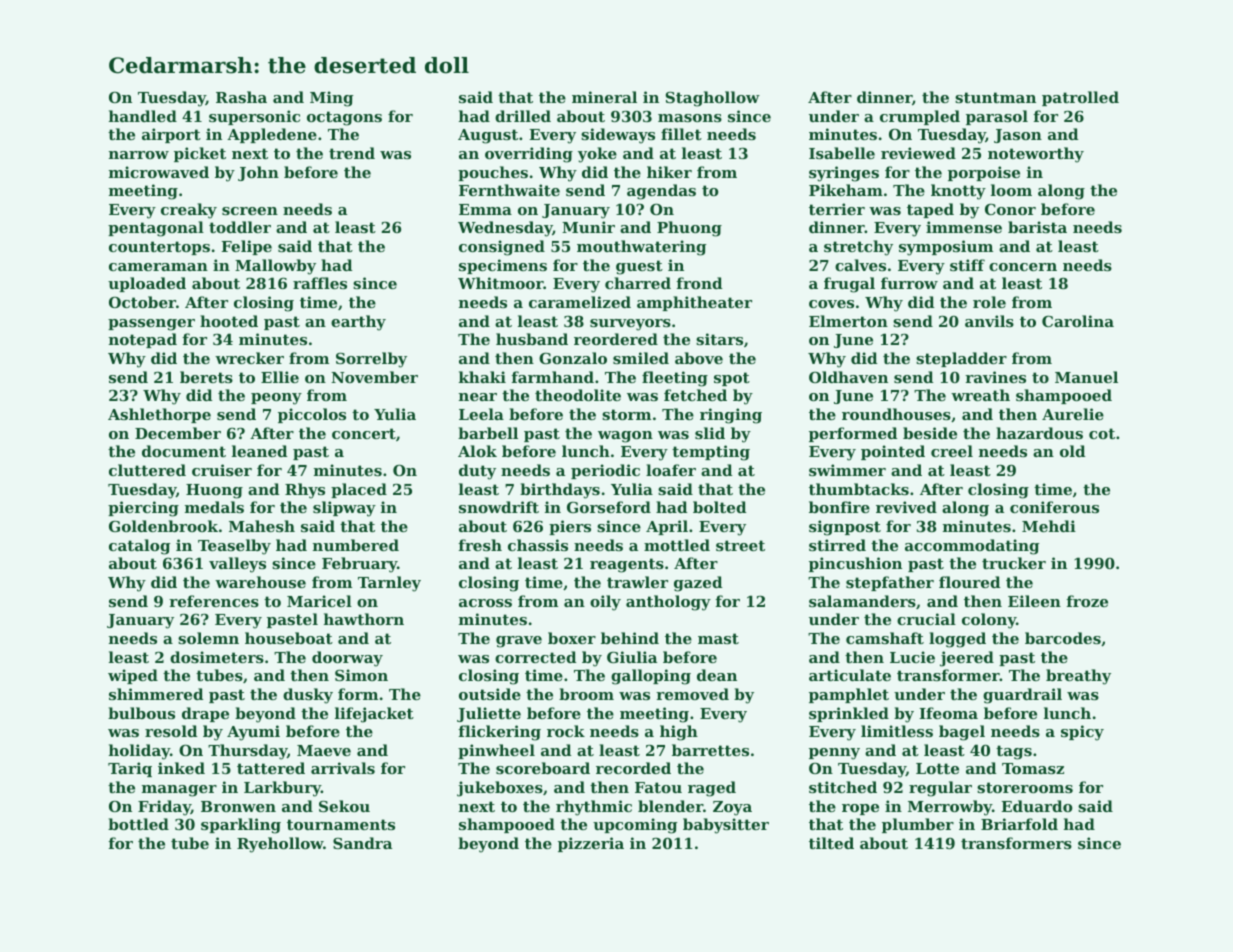 Image resolution: width=1233 pixels, height=952 pixels. I want to click on bulbous, so click(141, 713).
